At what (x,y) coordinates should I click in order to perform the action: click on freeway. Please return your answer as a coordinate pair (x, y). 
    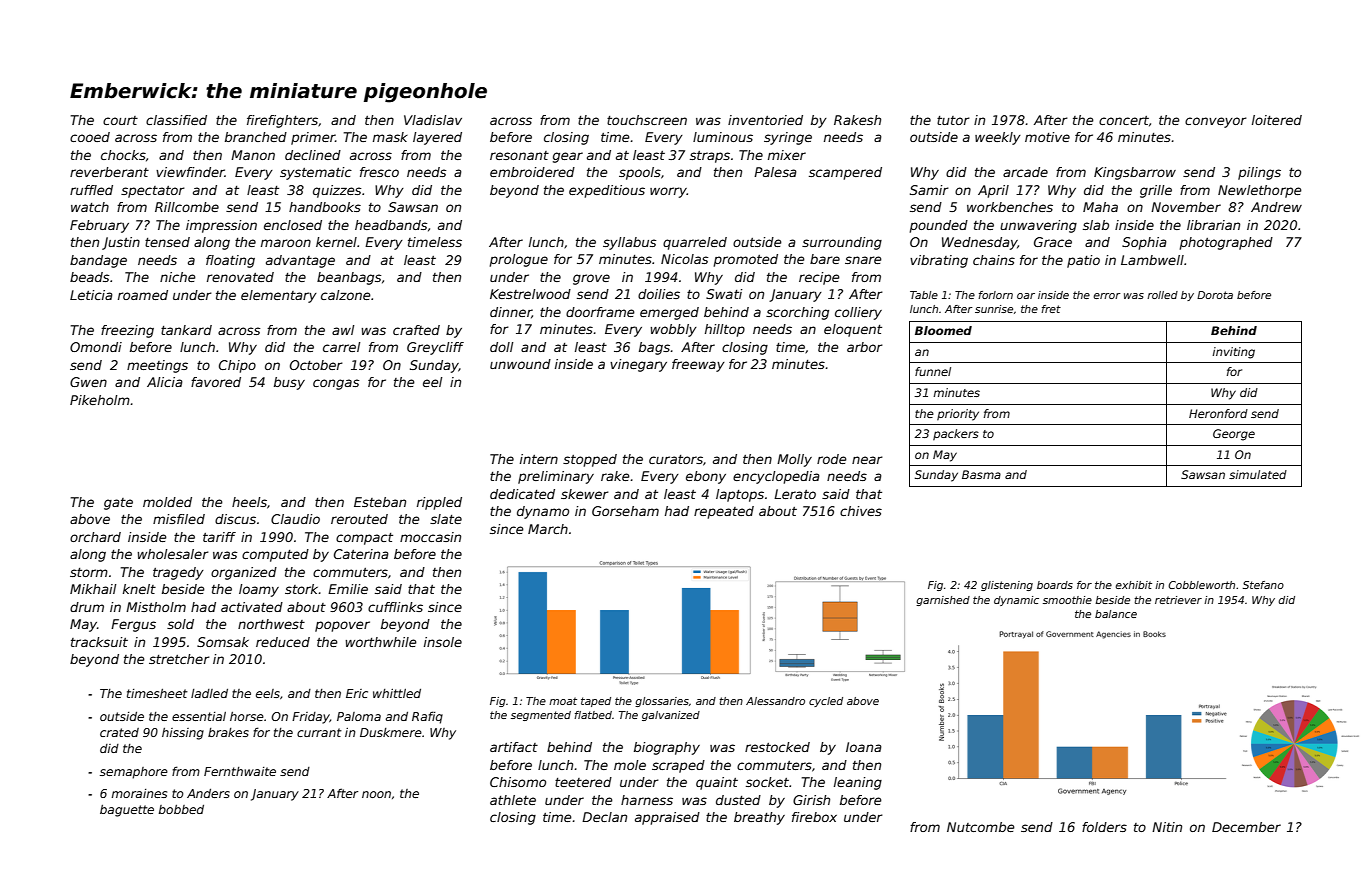
    Looking at the image, I should click on (698, 365).
